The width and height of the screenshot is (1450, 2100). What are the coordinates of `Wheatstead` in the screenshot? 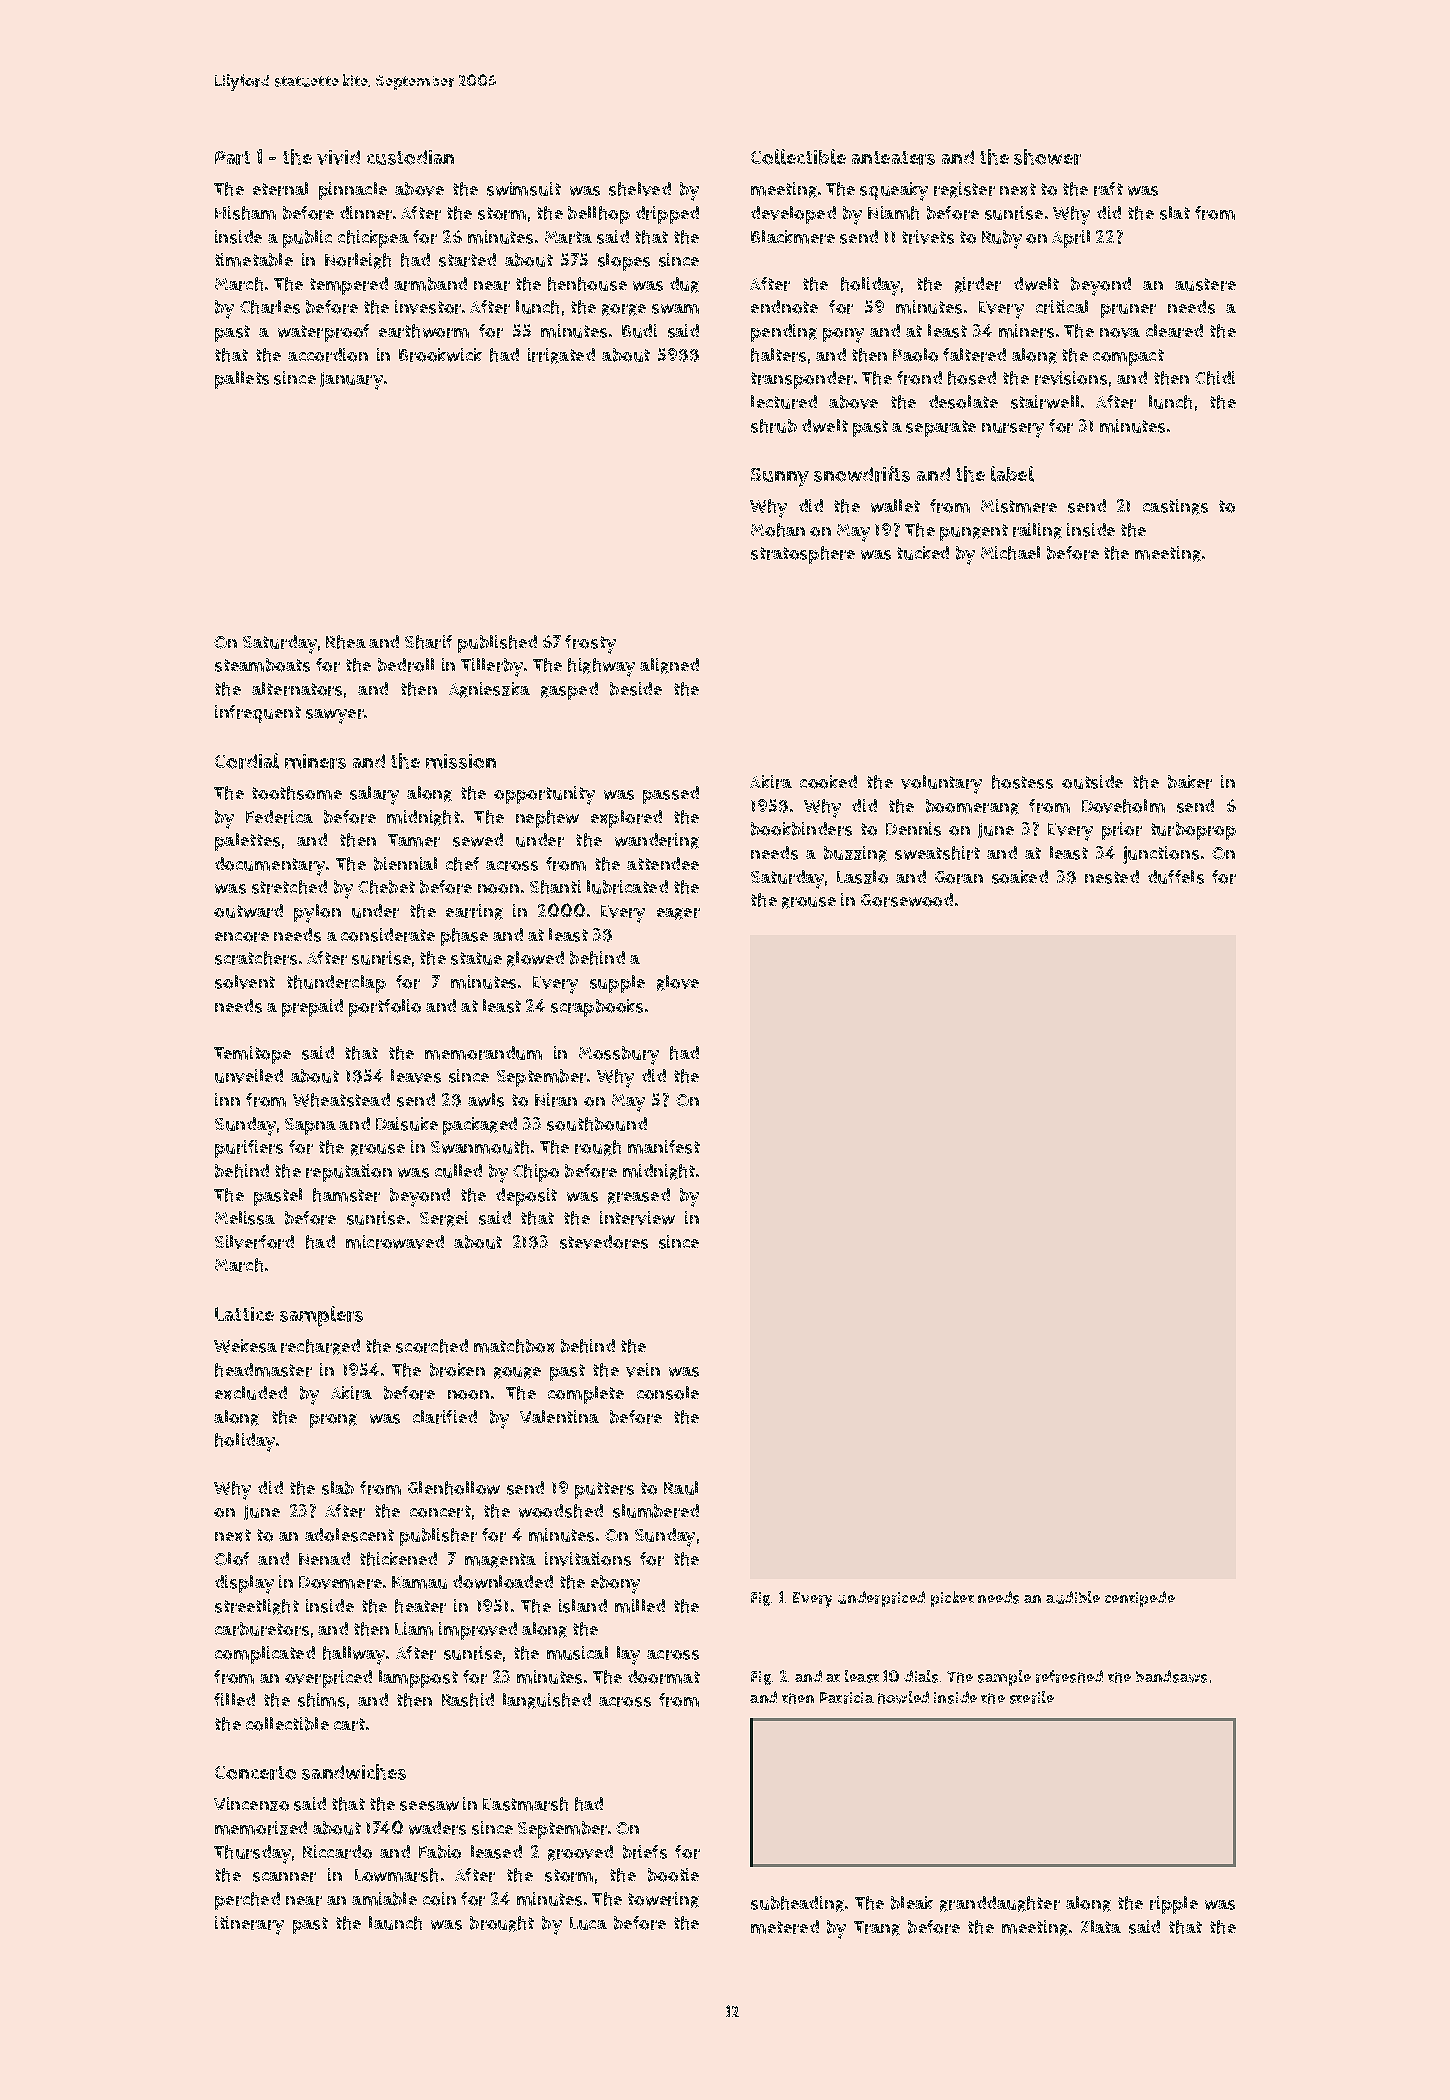 It's located at (341, 1100).
